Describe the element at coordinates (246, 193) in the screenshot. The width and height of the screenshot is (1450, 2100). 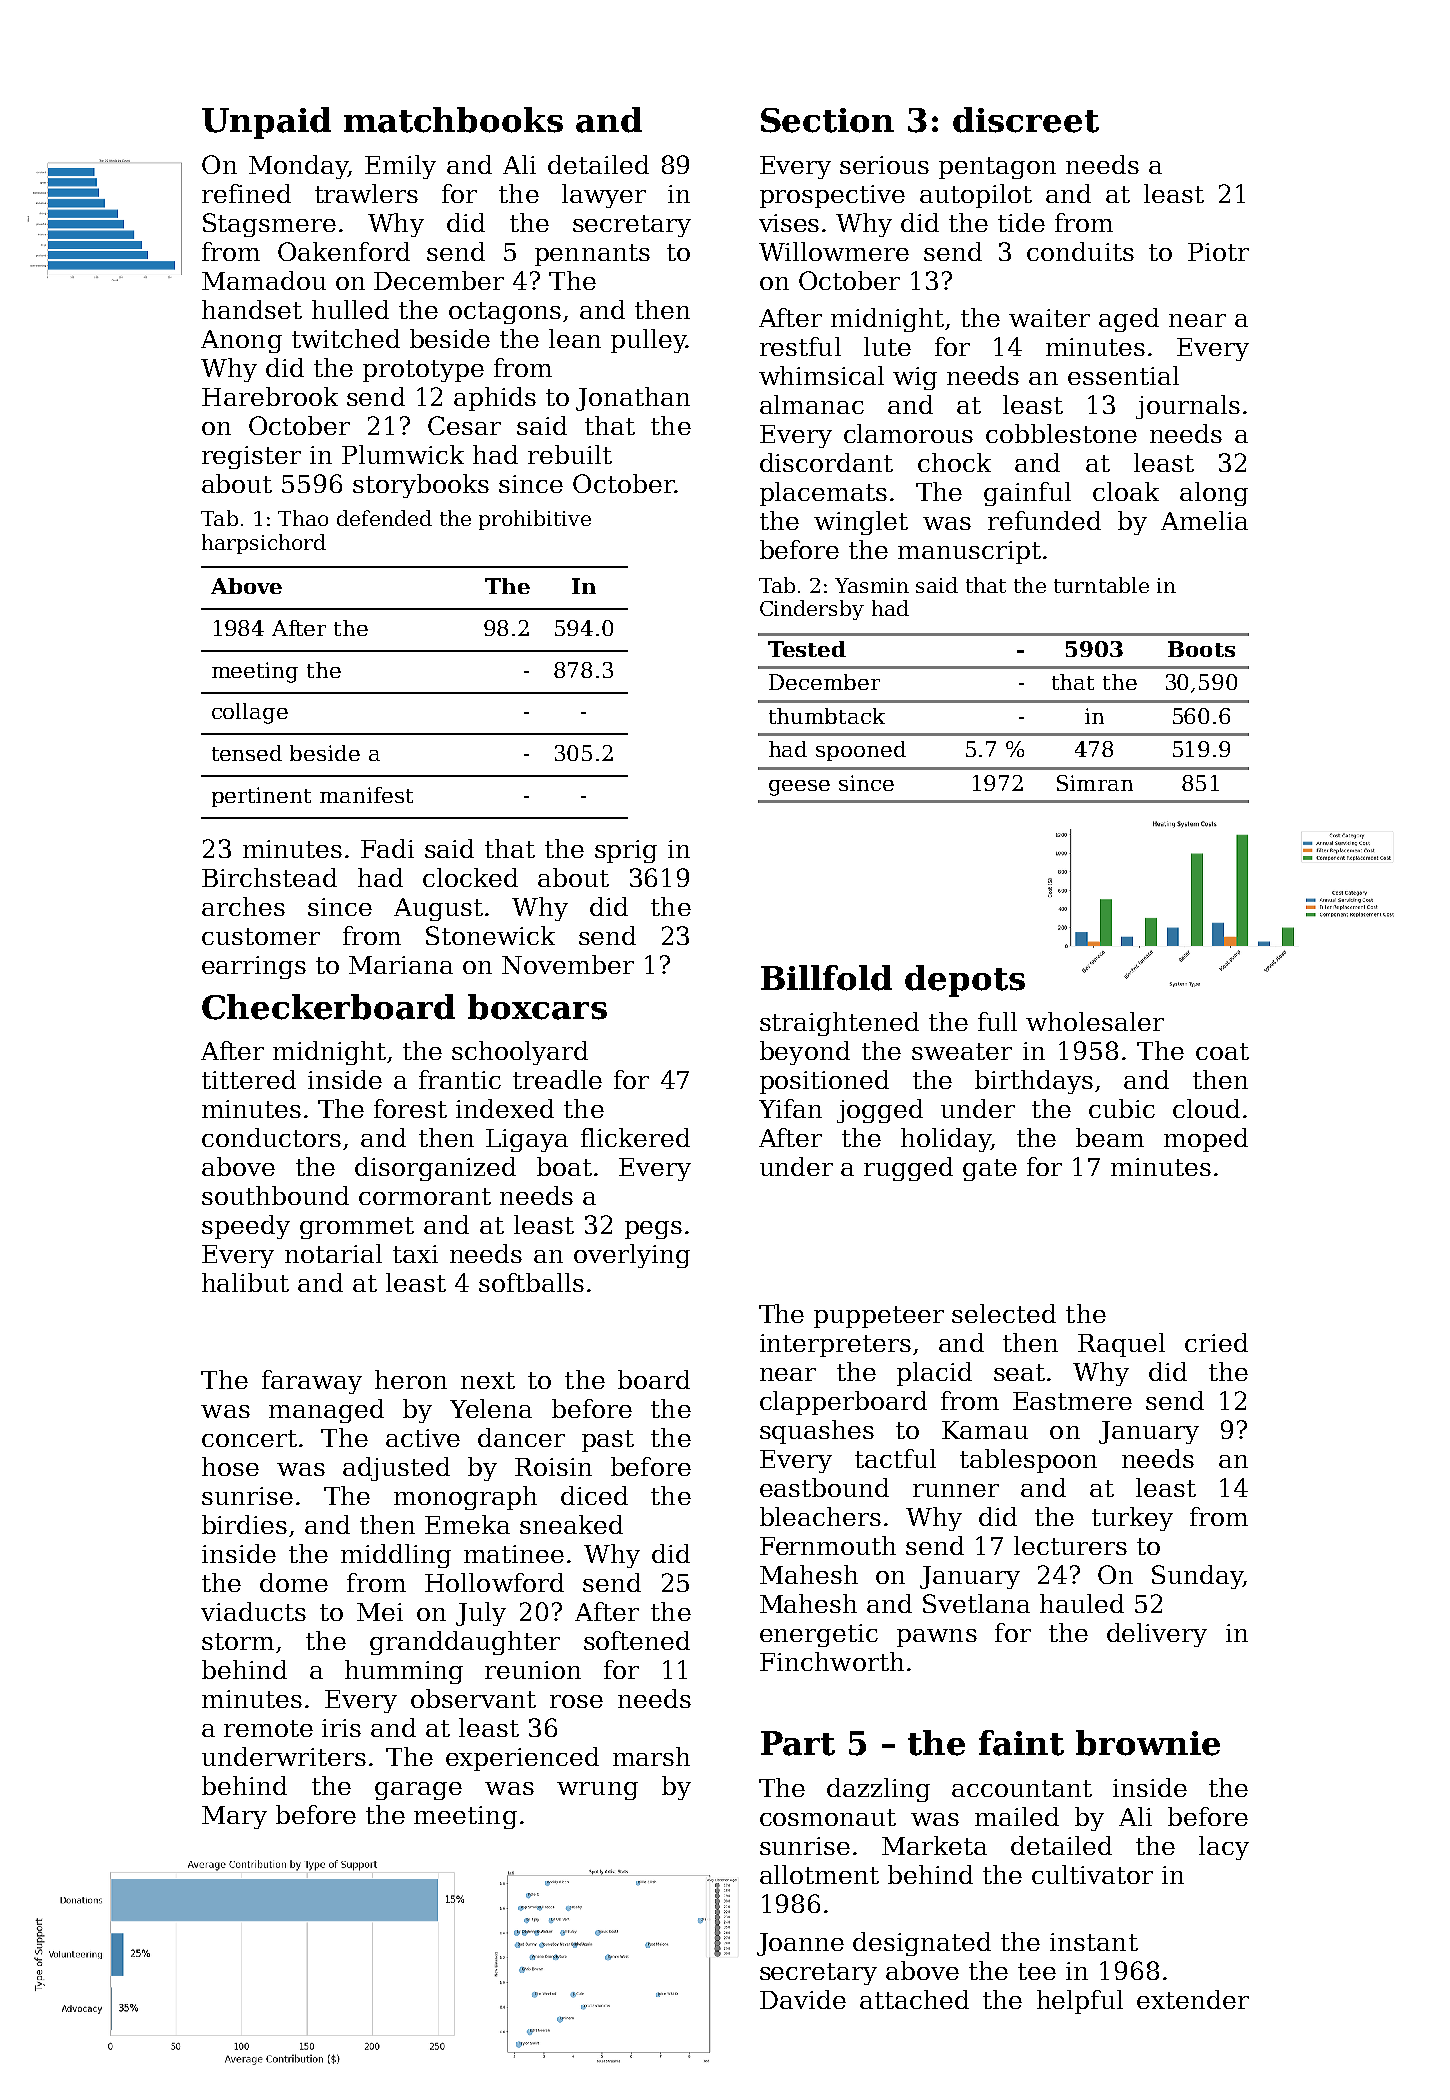
I see `refined` at that location.
